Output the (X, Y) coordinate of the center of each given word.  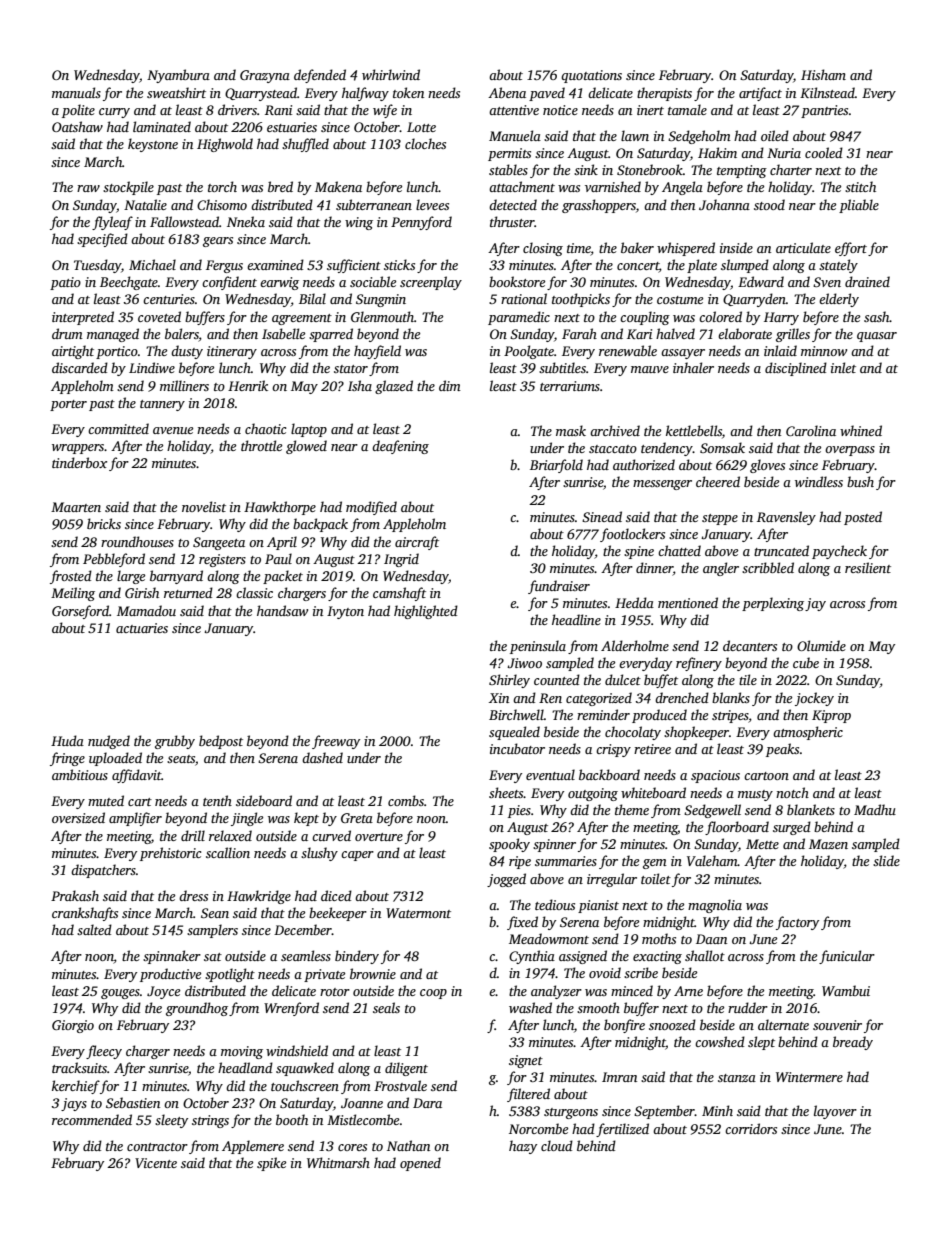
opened (420, 1164)
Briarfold (556, 466)
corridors (751, 1128)
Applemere (253, 1147)
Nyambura (178, 76)
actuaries (142, 628)
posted (863, 518)
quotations (591, 76)
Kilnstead (827, 92)
